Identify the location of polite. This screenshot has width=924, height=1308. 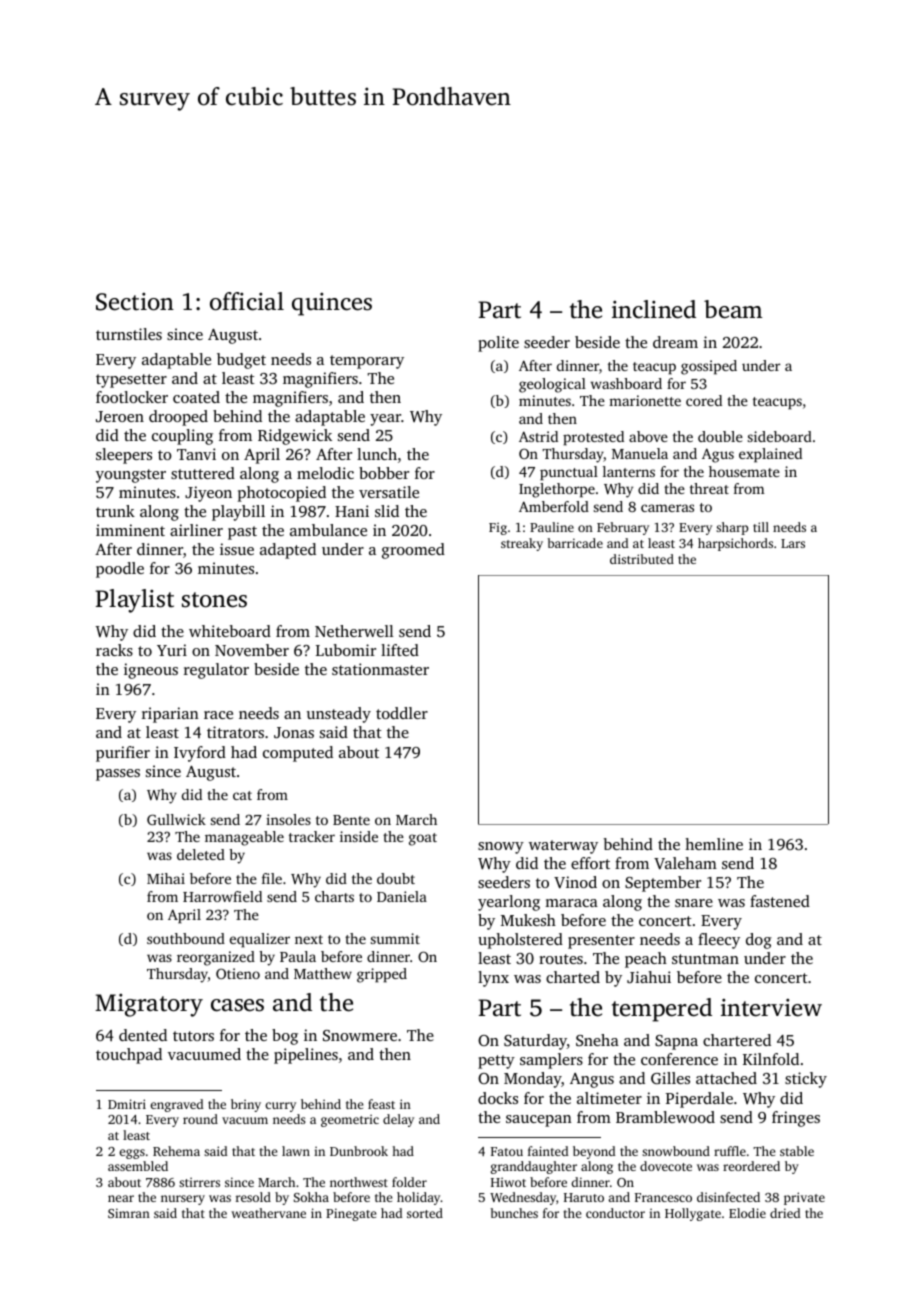
(498, 344).
